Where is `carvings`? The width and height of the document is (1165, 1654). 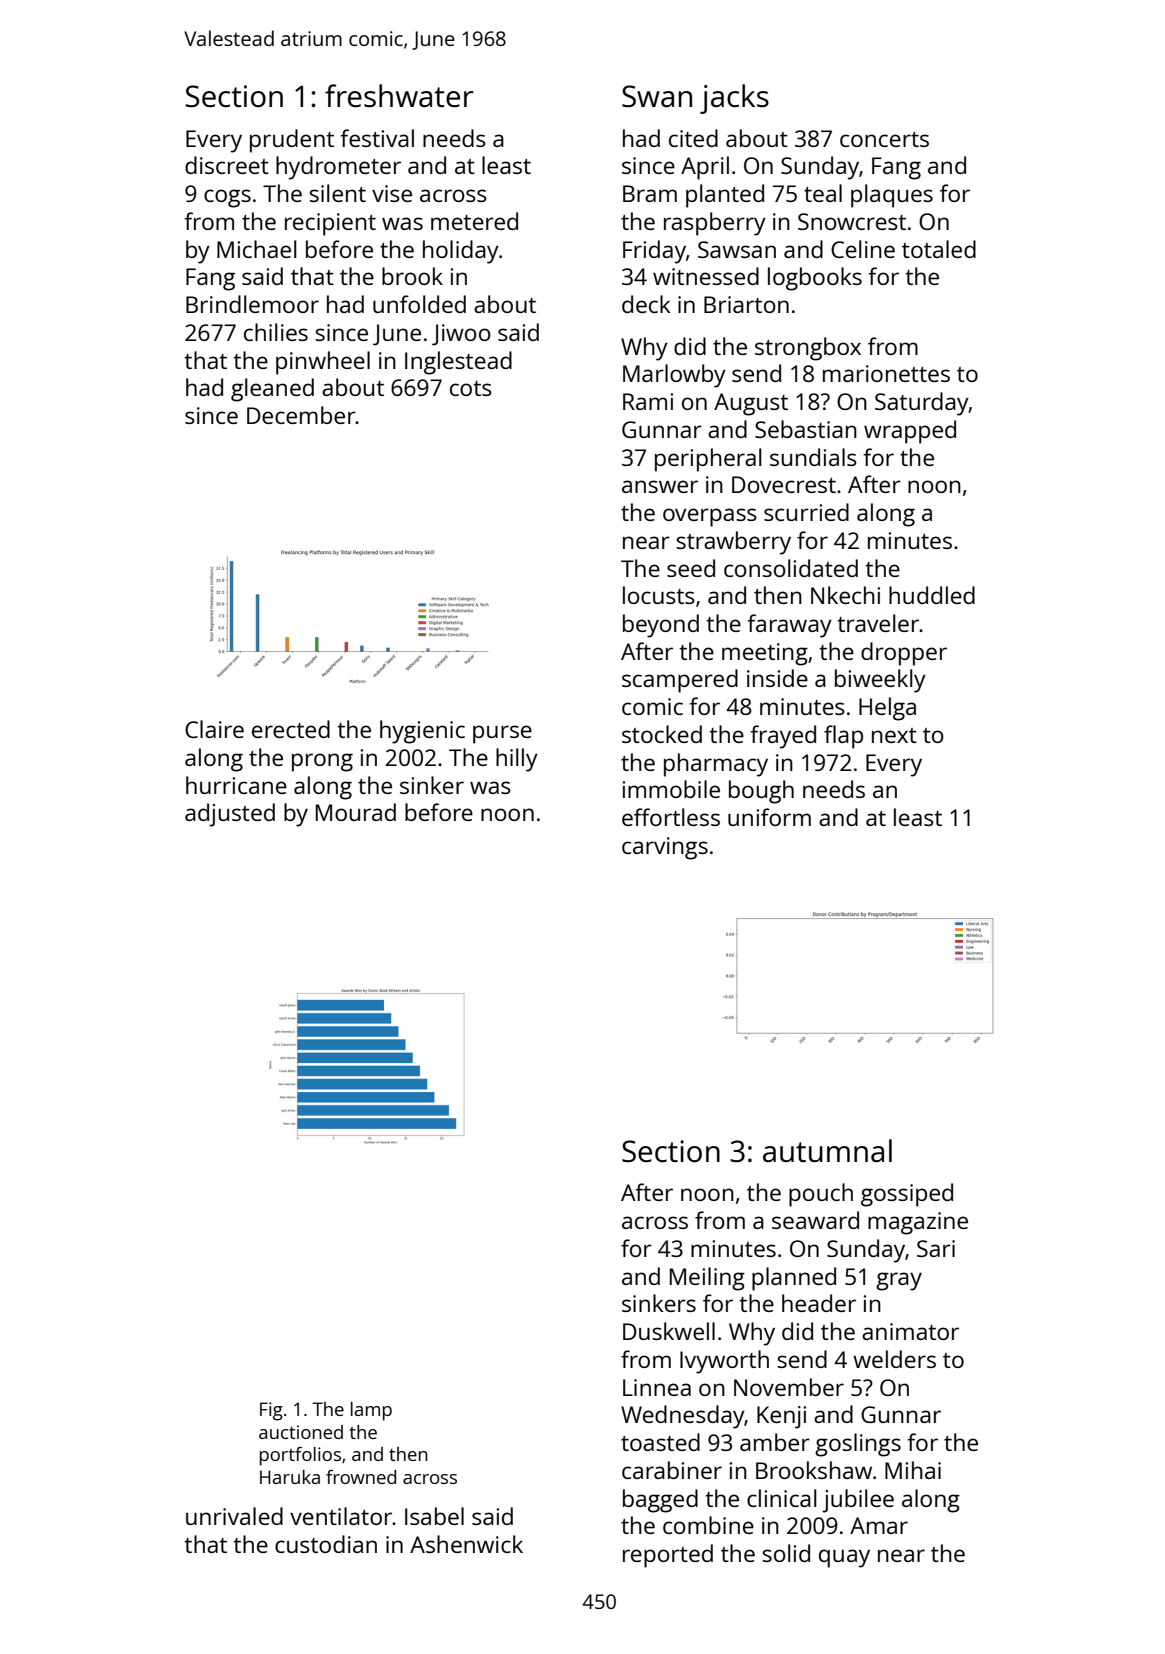
carvings is located at coordinates (665, 848).
